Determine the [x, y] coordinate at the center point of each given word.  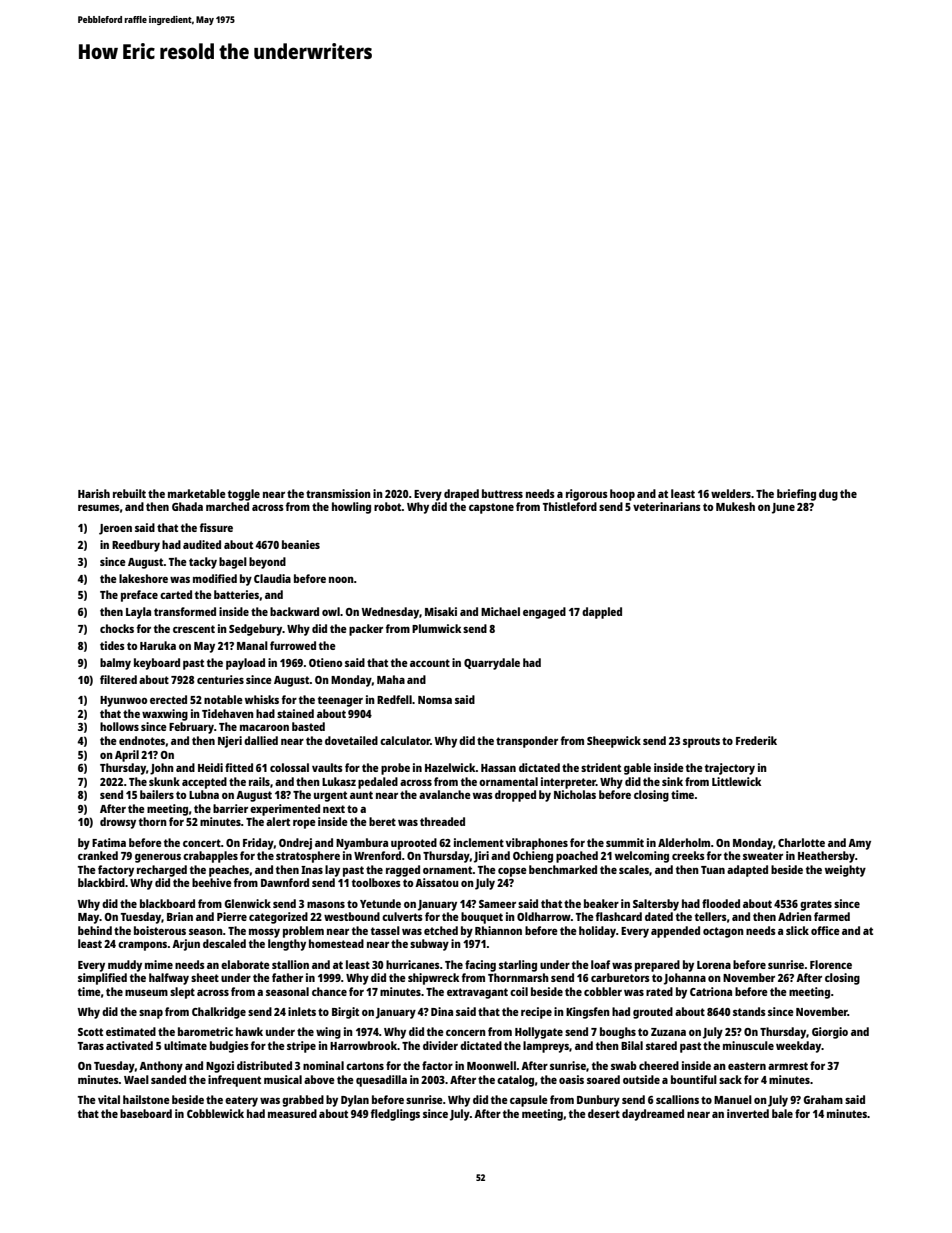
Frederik [756, 740]
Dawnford [285, 882]
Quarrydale [492, 664]
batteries [236, 594]
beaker [601, 903]
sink [672, 781]
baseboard [146, 1113]
